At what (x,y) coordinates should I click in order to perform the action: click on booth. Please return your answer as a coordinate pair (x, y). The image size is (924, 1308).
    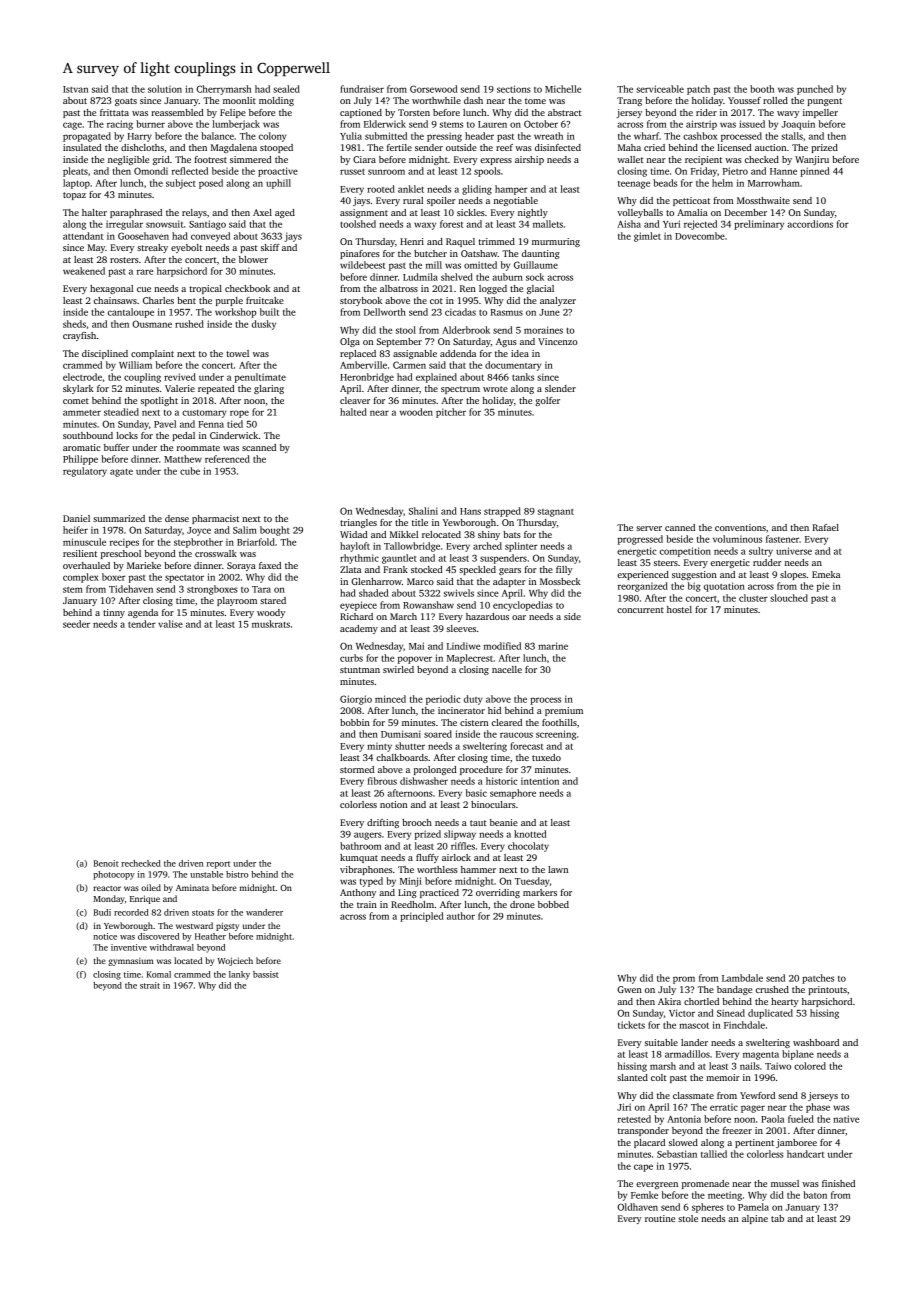
    Looking at the image, I should click on (762, 89).
